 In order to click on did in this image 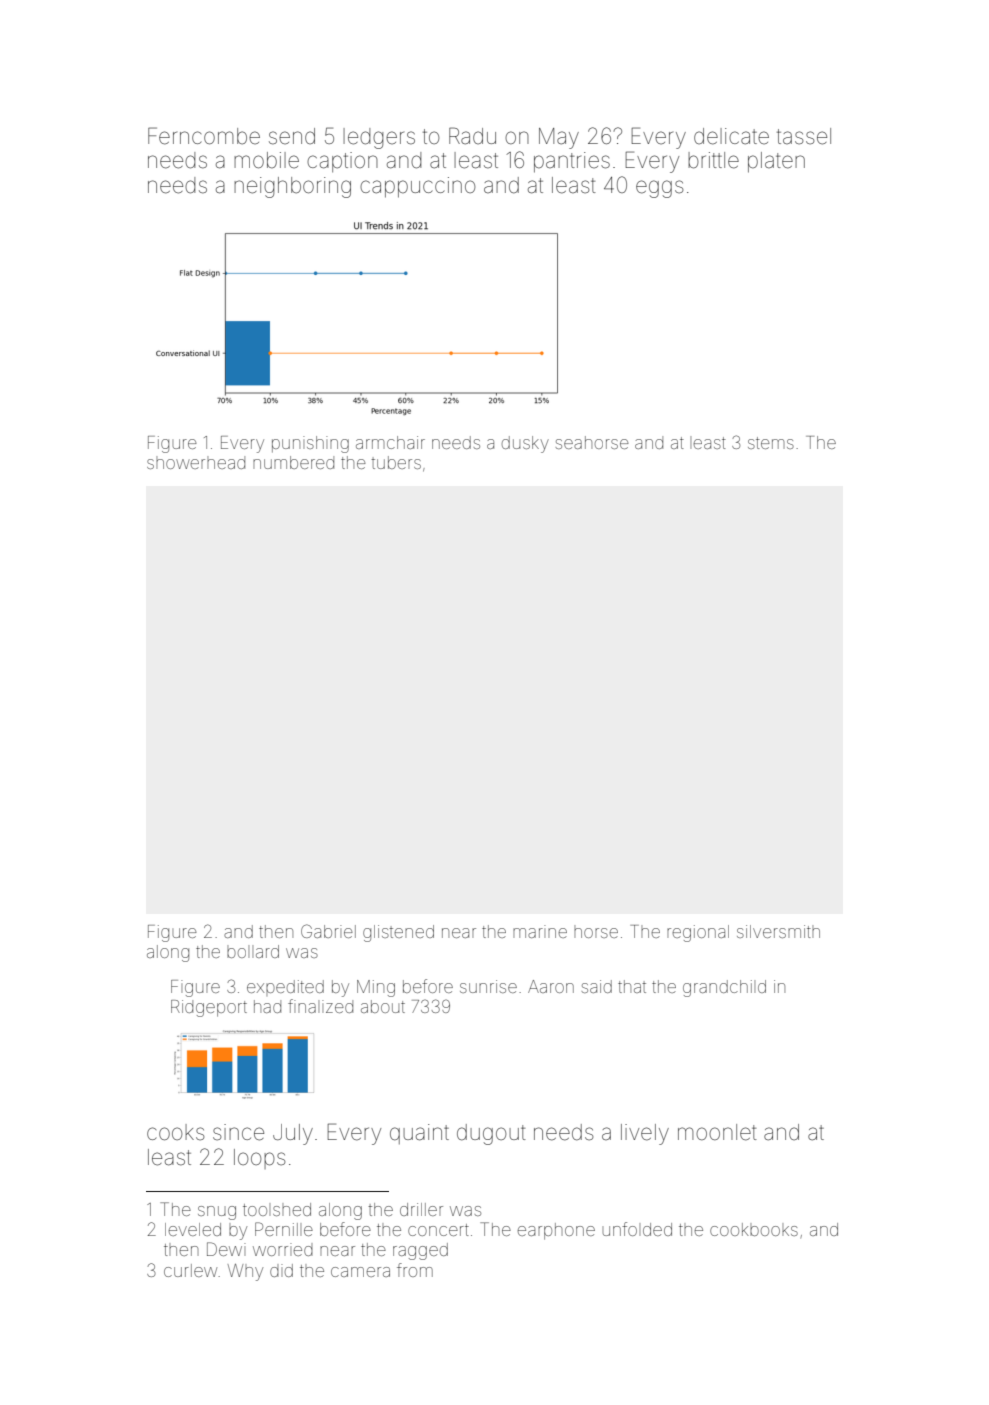, I will do `click(281, 1270)`.
